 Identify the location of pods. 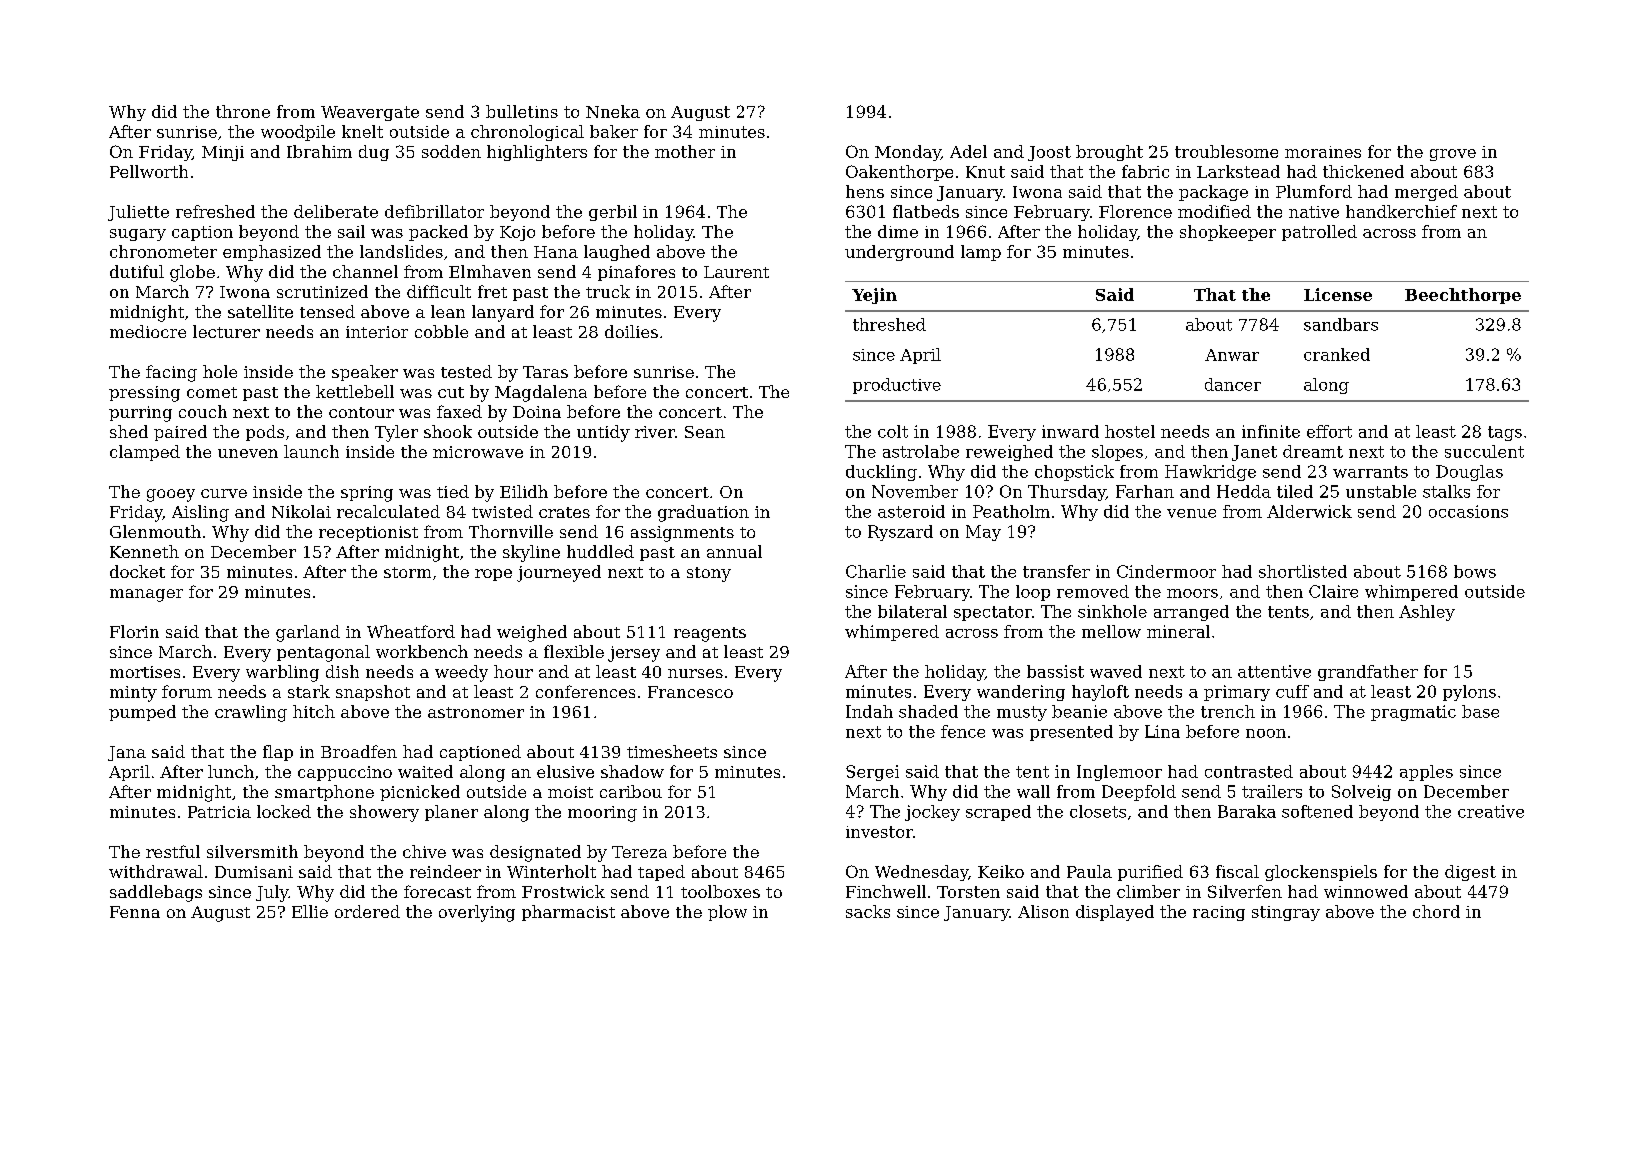
(265, 433).
